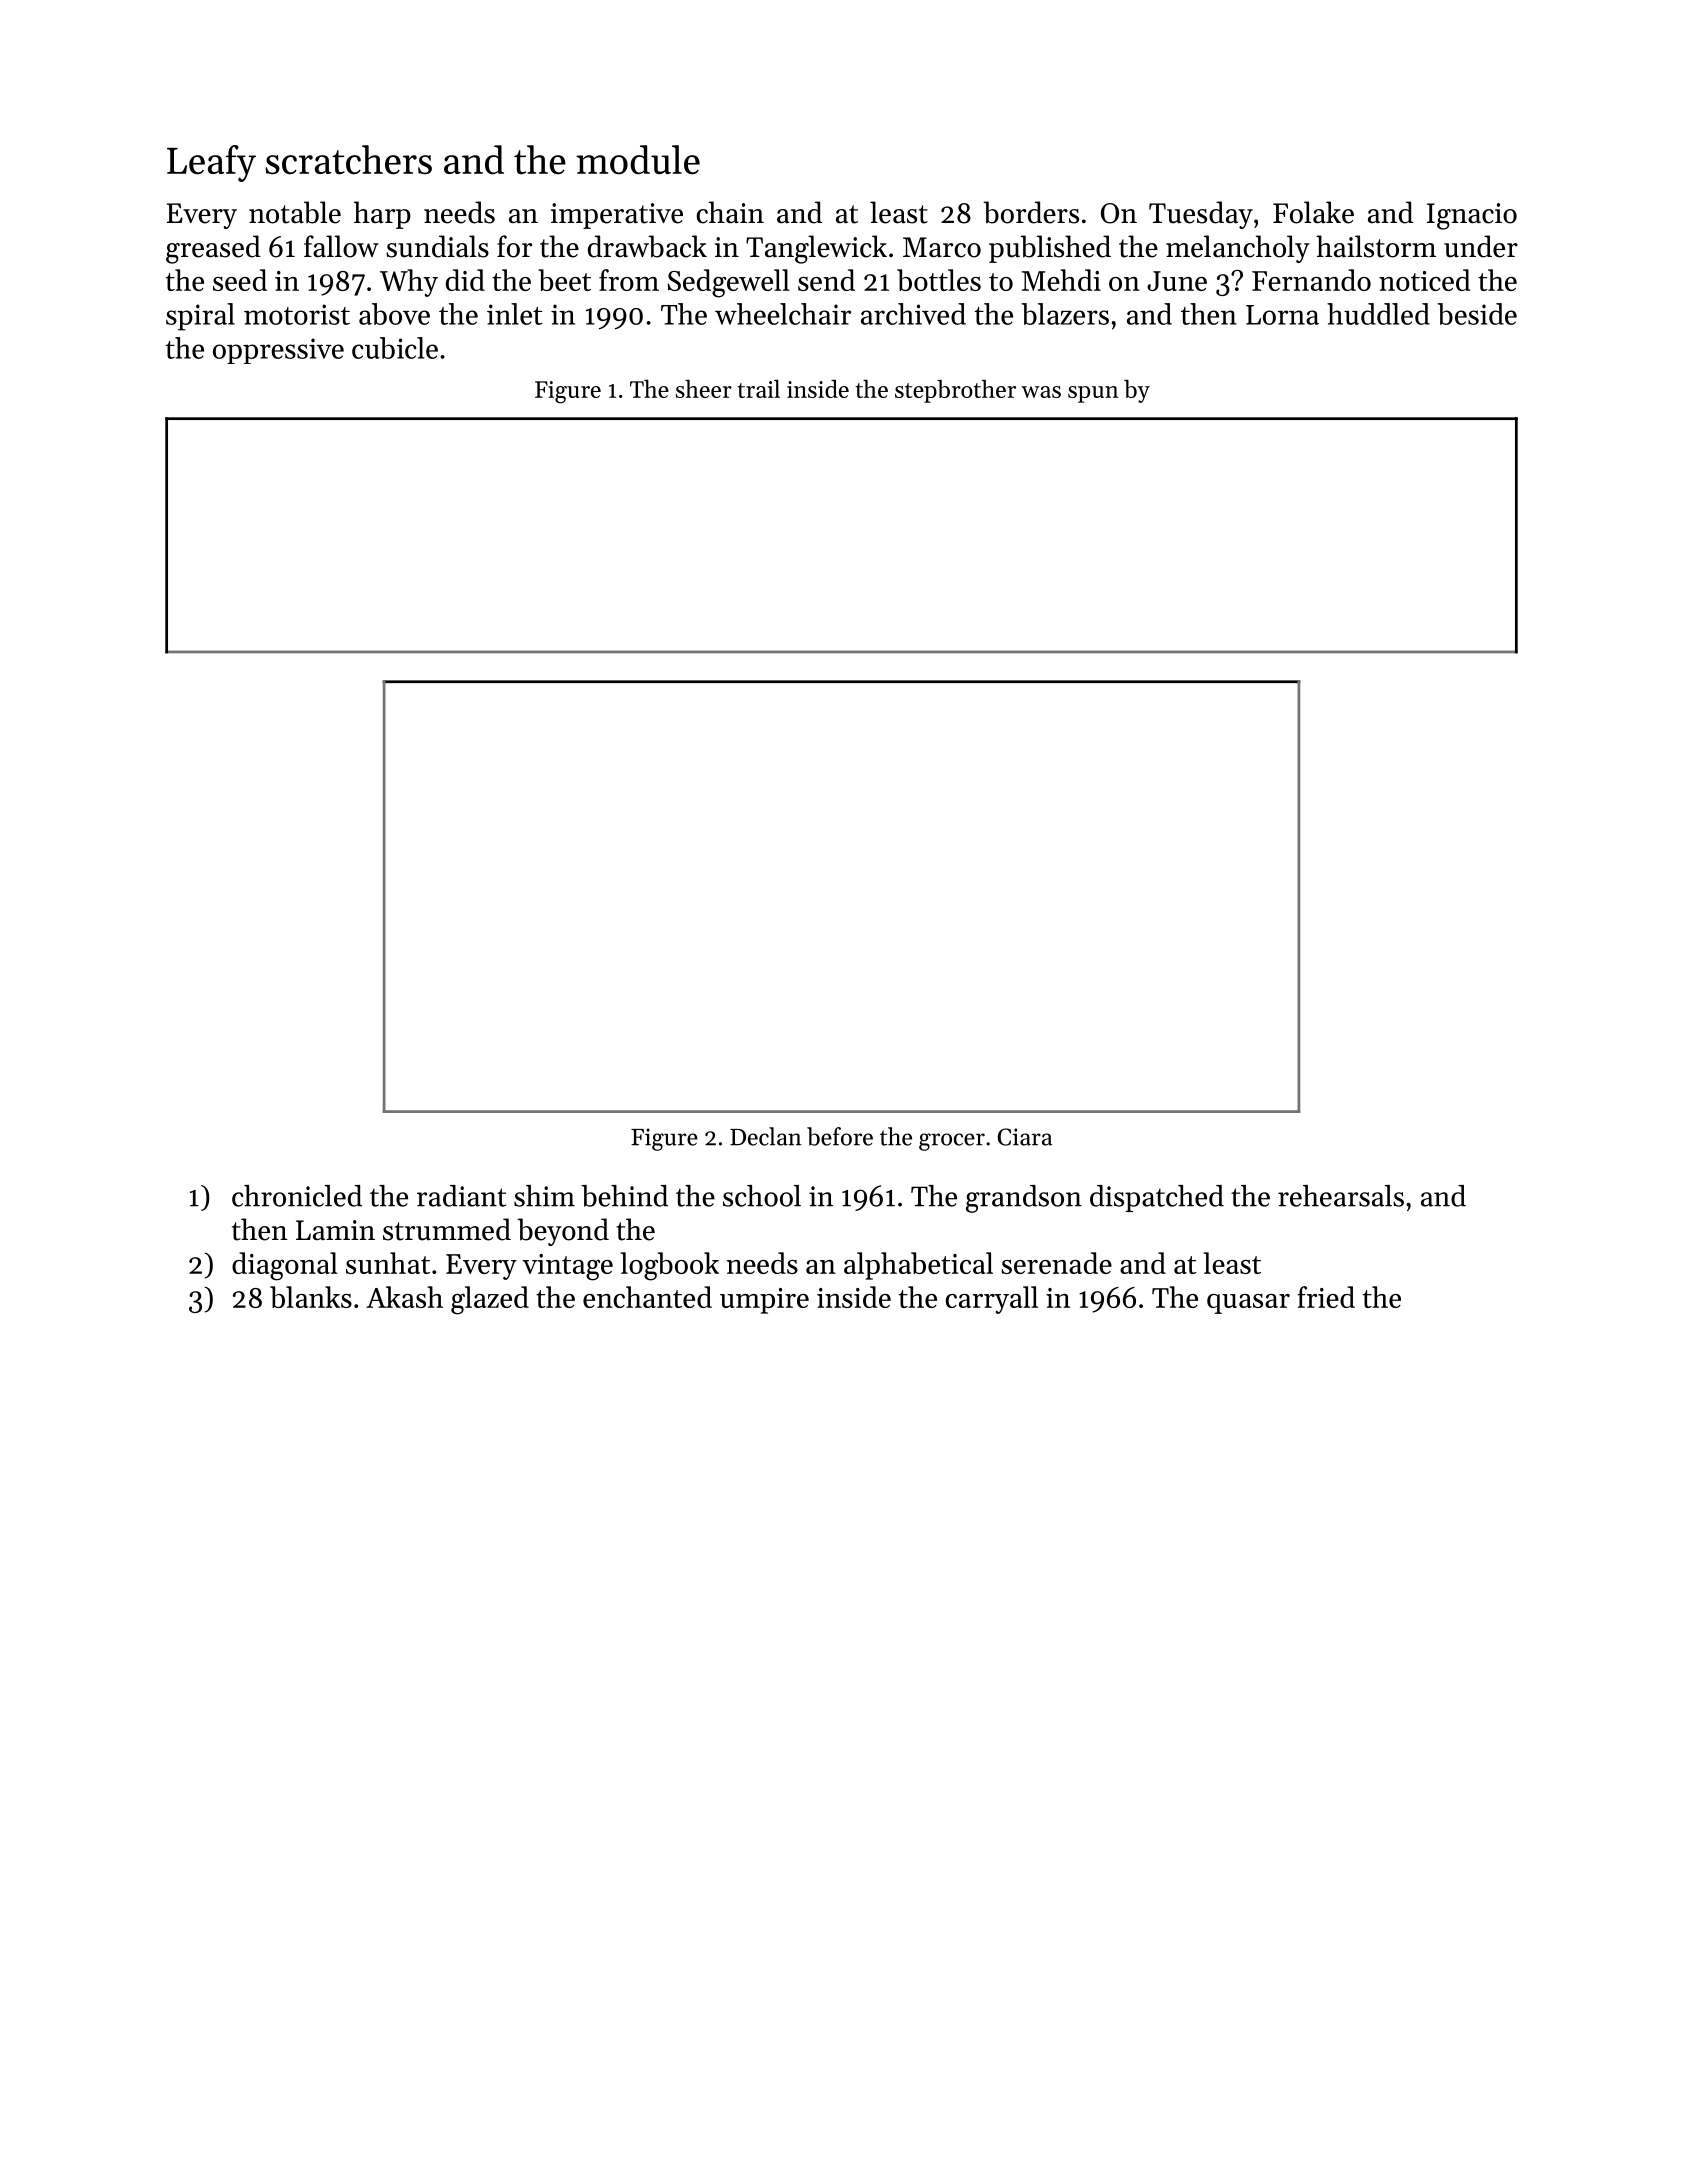 This screenshot has width=1683, height=2178. I want to click on borders, so click(1031, 212).
